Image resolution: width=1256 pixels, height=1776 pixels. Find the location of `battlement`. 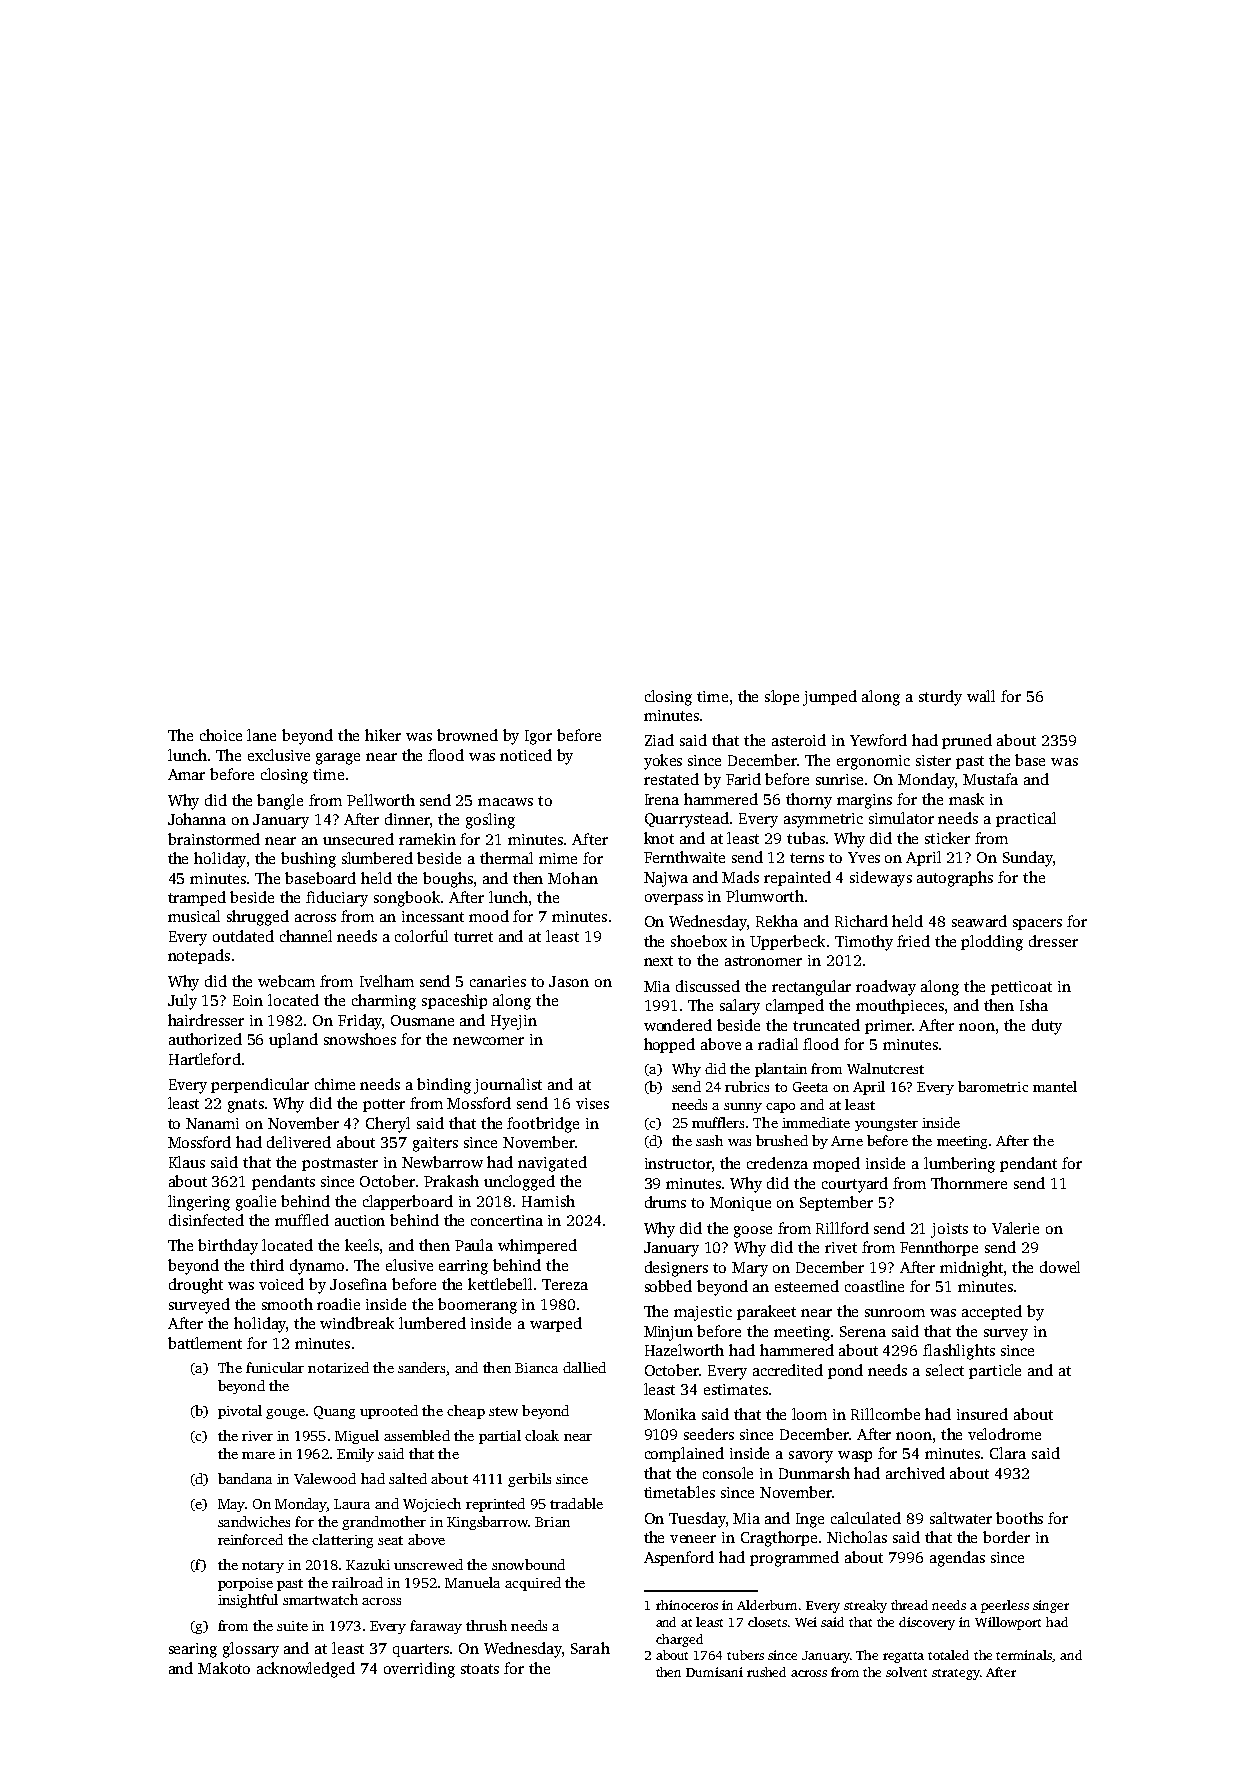

battlement is located at coordinates (205, 1343).
